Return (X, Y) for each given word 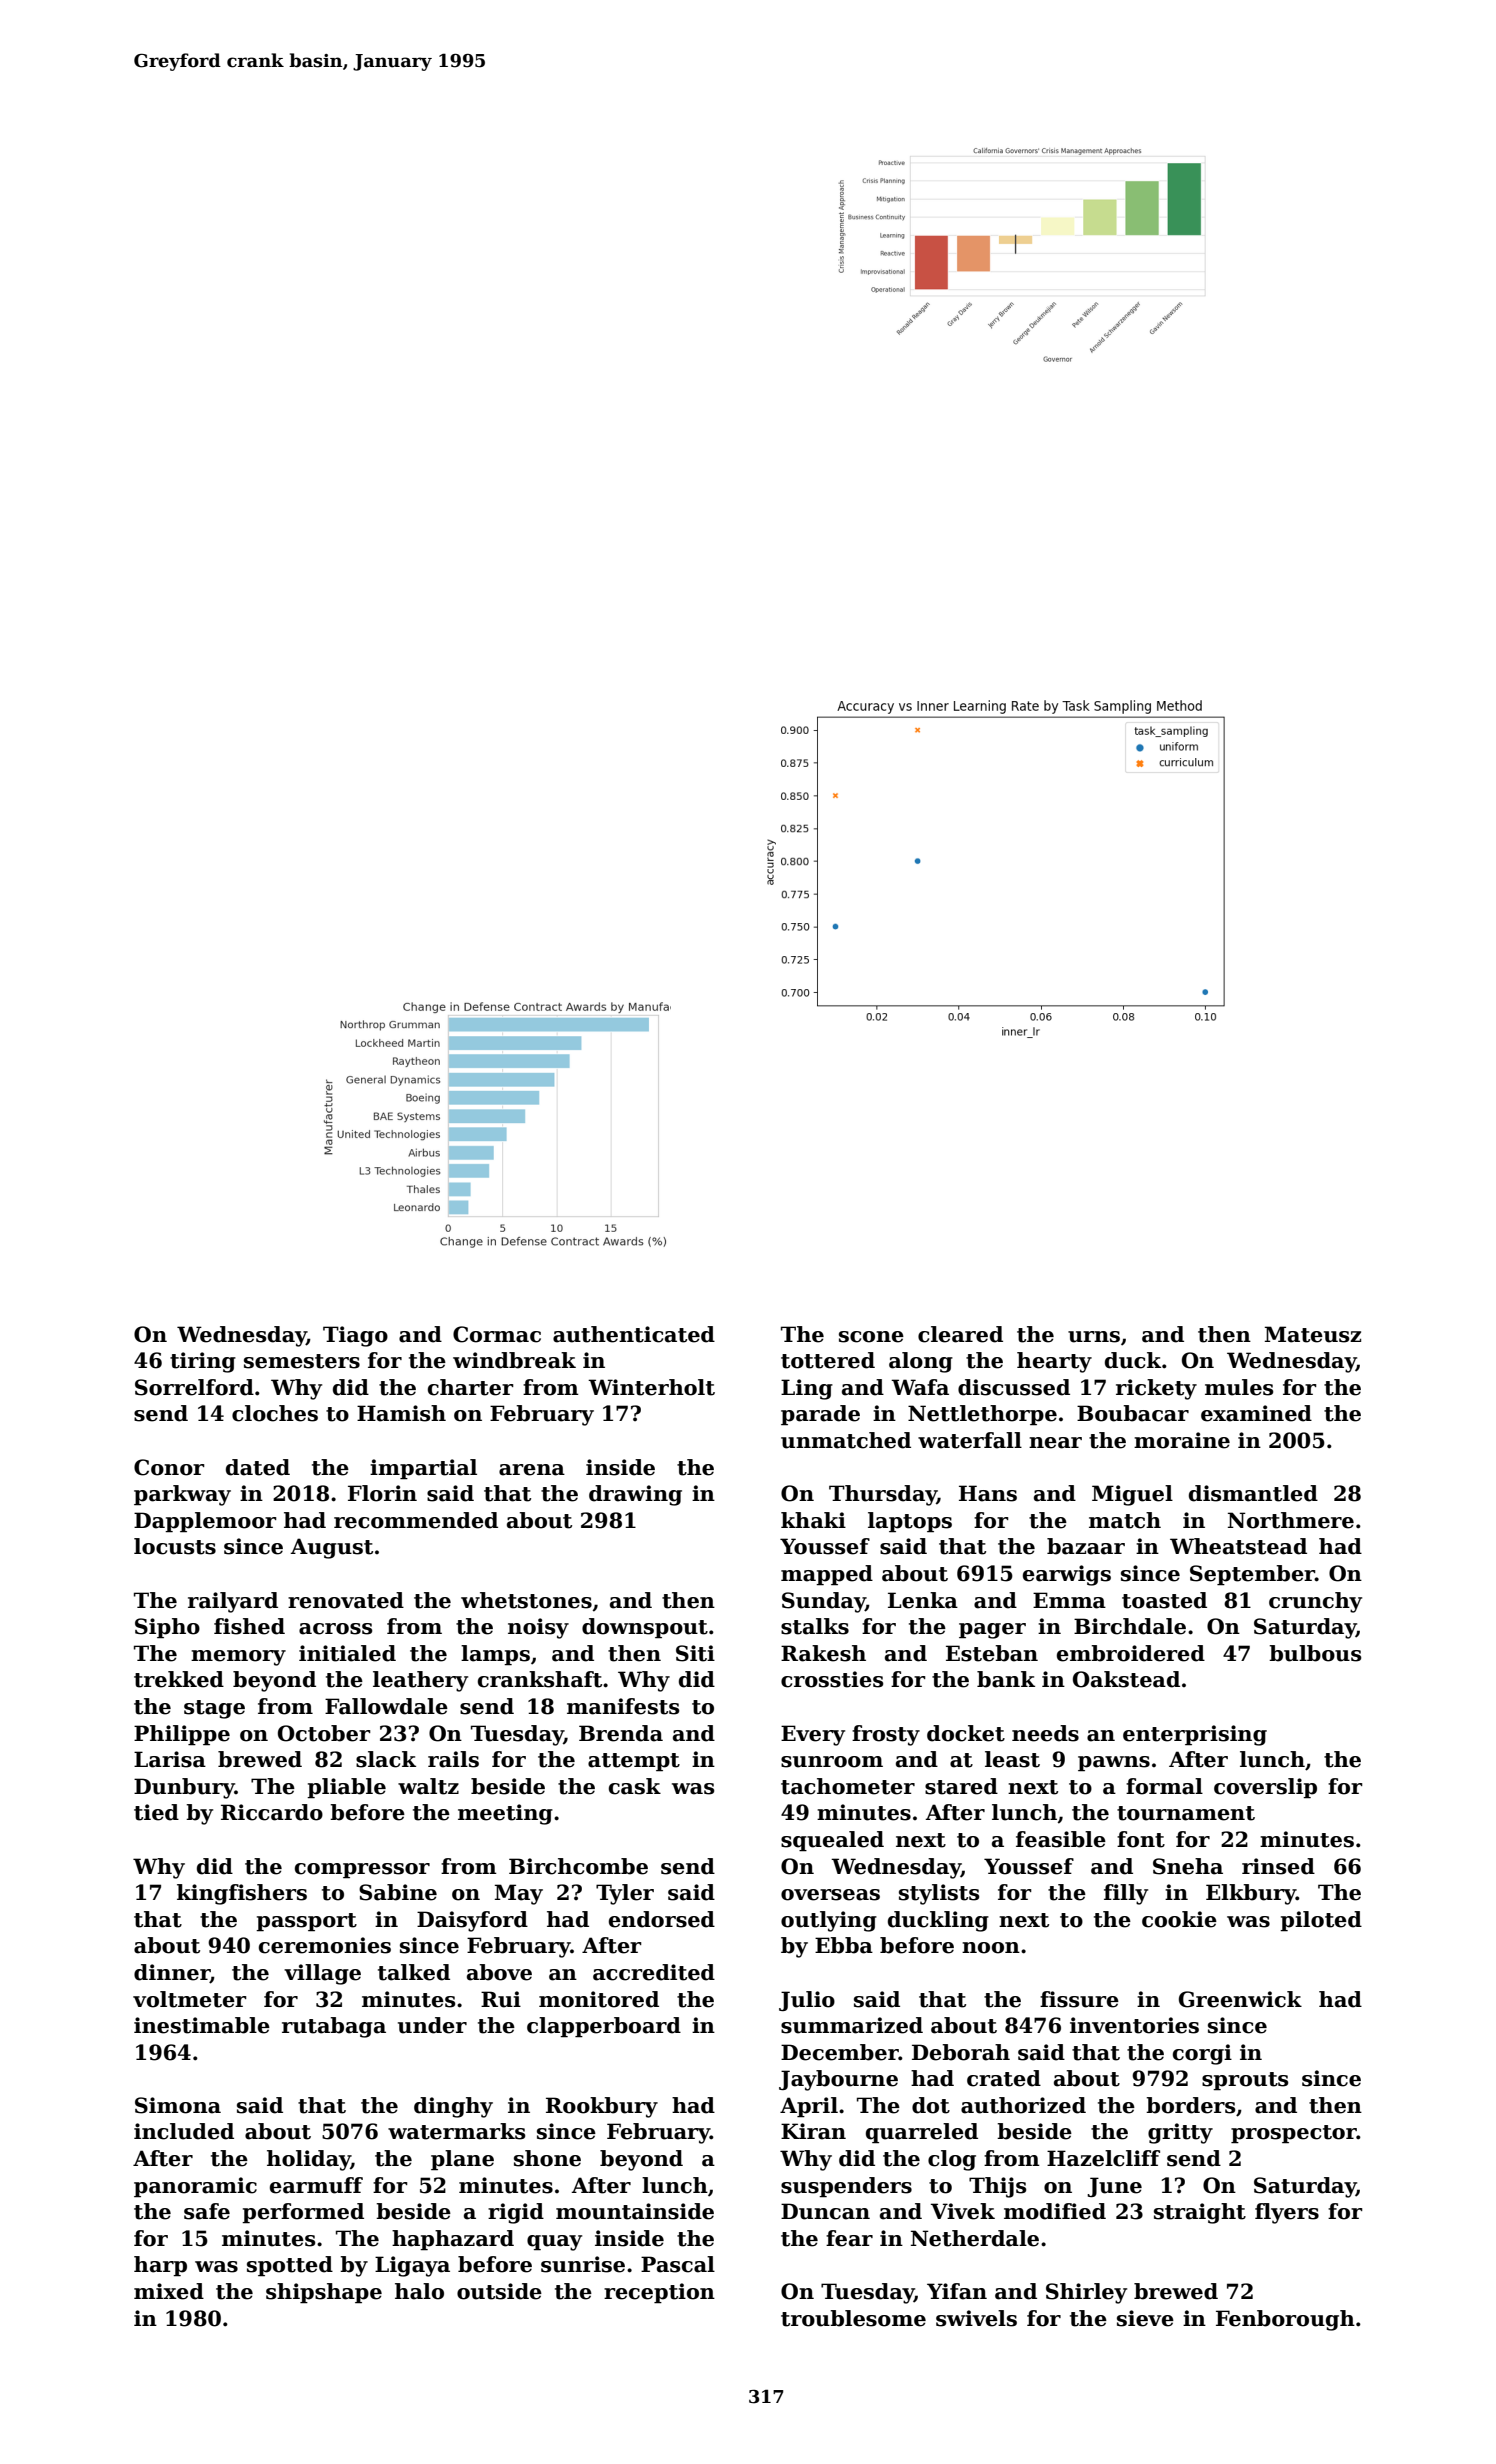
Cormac (497, 1334)
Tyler (625, 1894)
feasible (1061, 1839)
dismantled (1253, 1493)
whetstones (526, 1600)
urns (1094, 1337)
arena (532, 1470)
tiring (203, 1362)
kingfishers (242, 1894)
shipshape (324, 2293)
